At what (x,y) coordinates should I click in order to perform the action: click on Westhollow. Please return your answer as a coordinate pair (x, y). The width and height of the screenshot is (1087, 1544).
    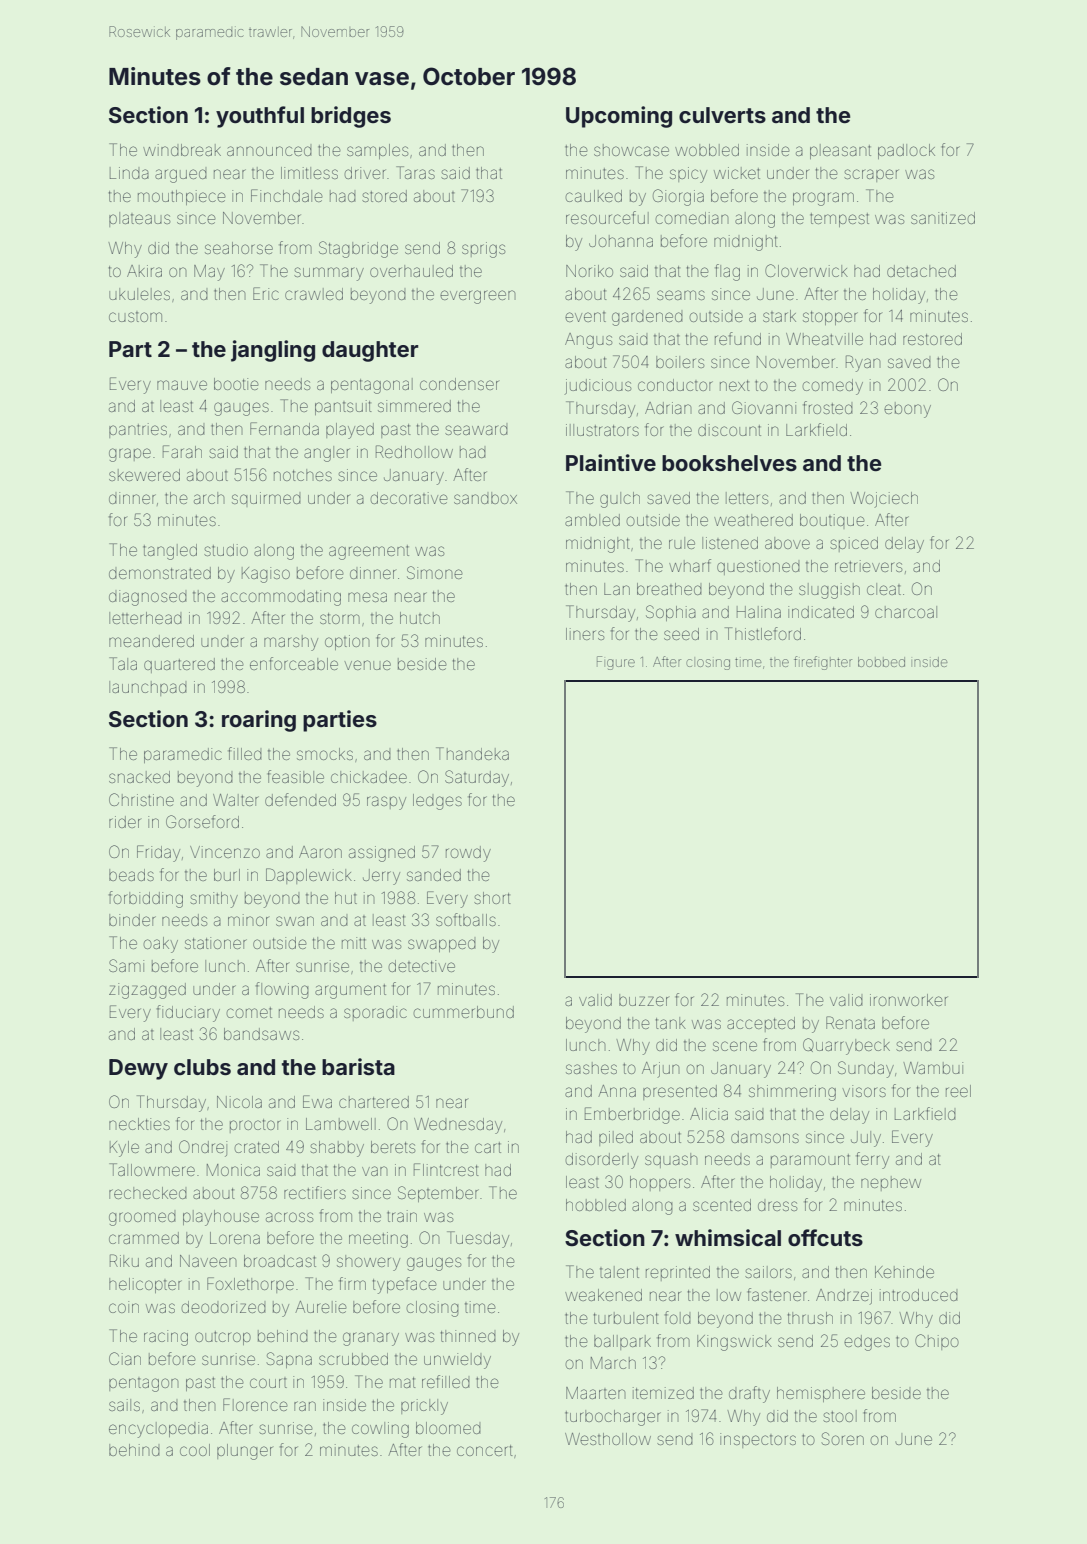
    Looking at the image, I should click on (608, 1439).
